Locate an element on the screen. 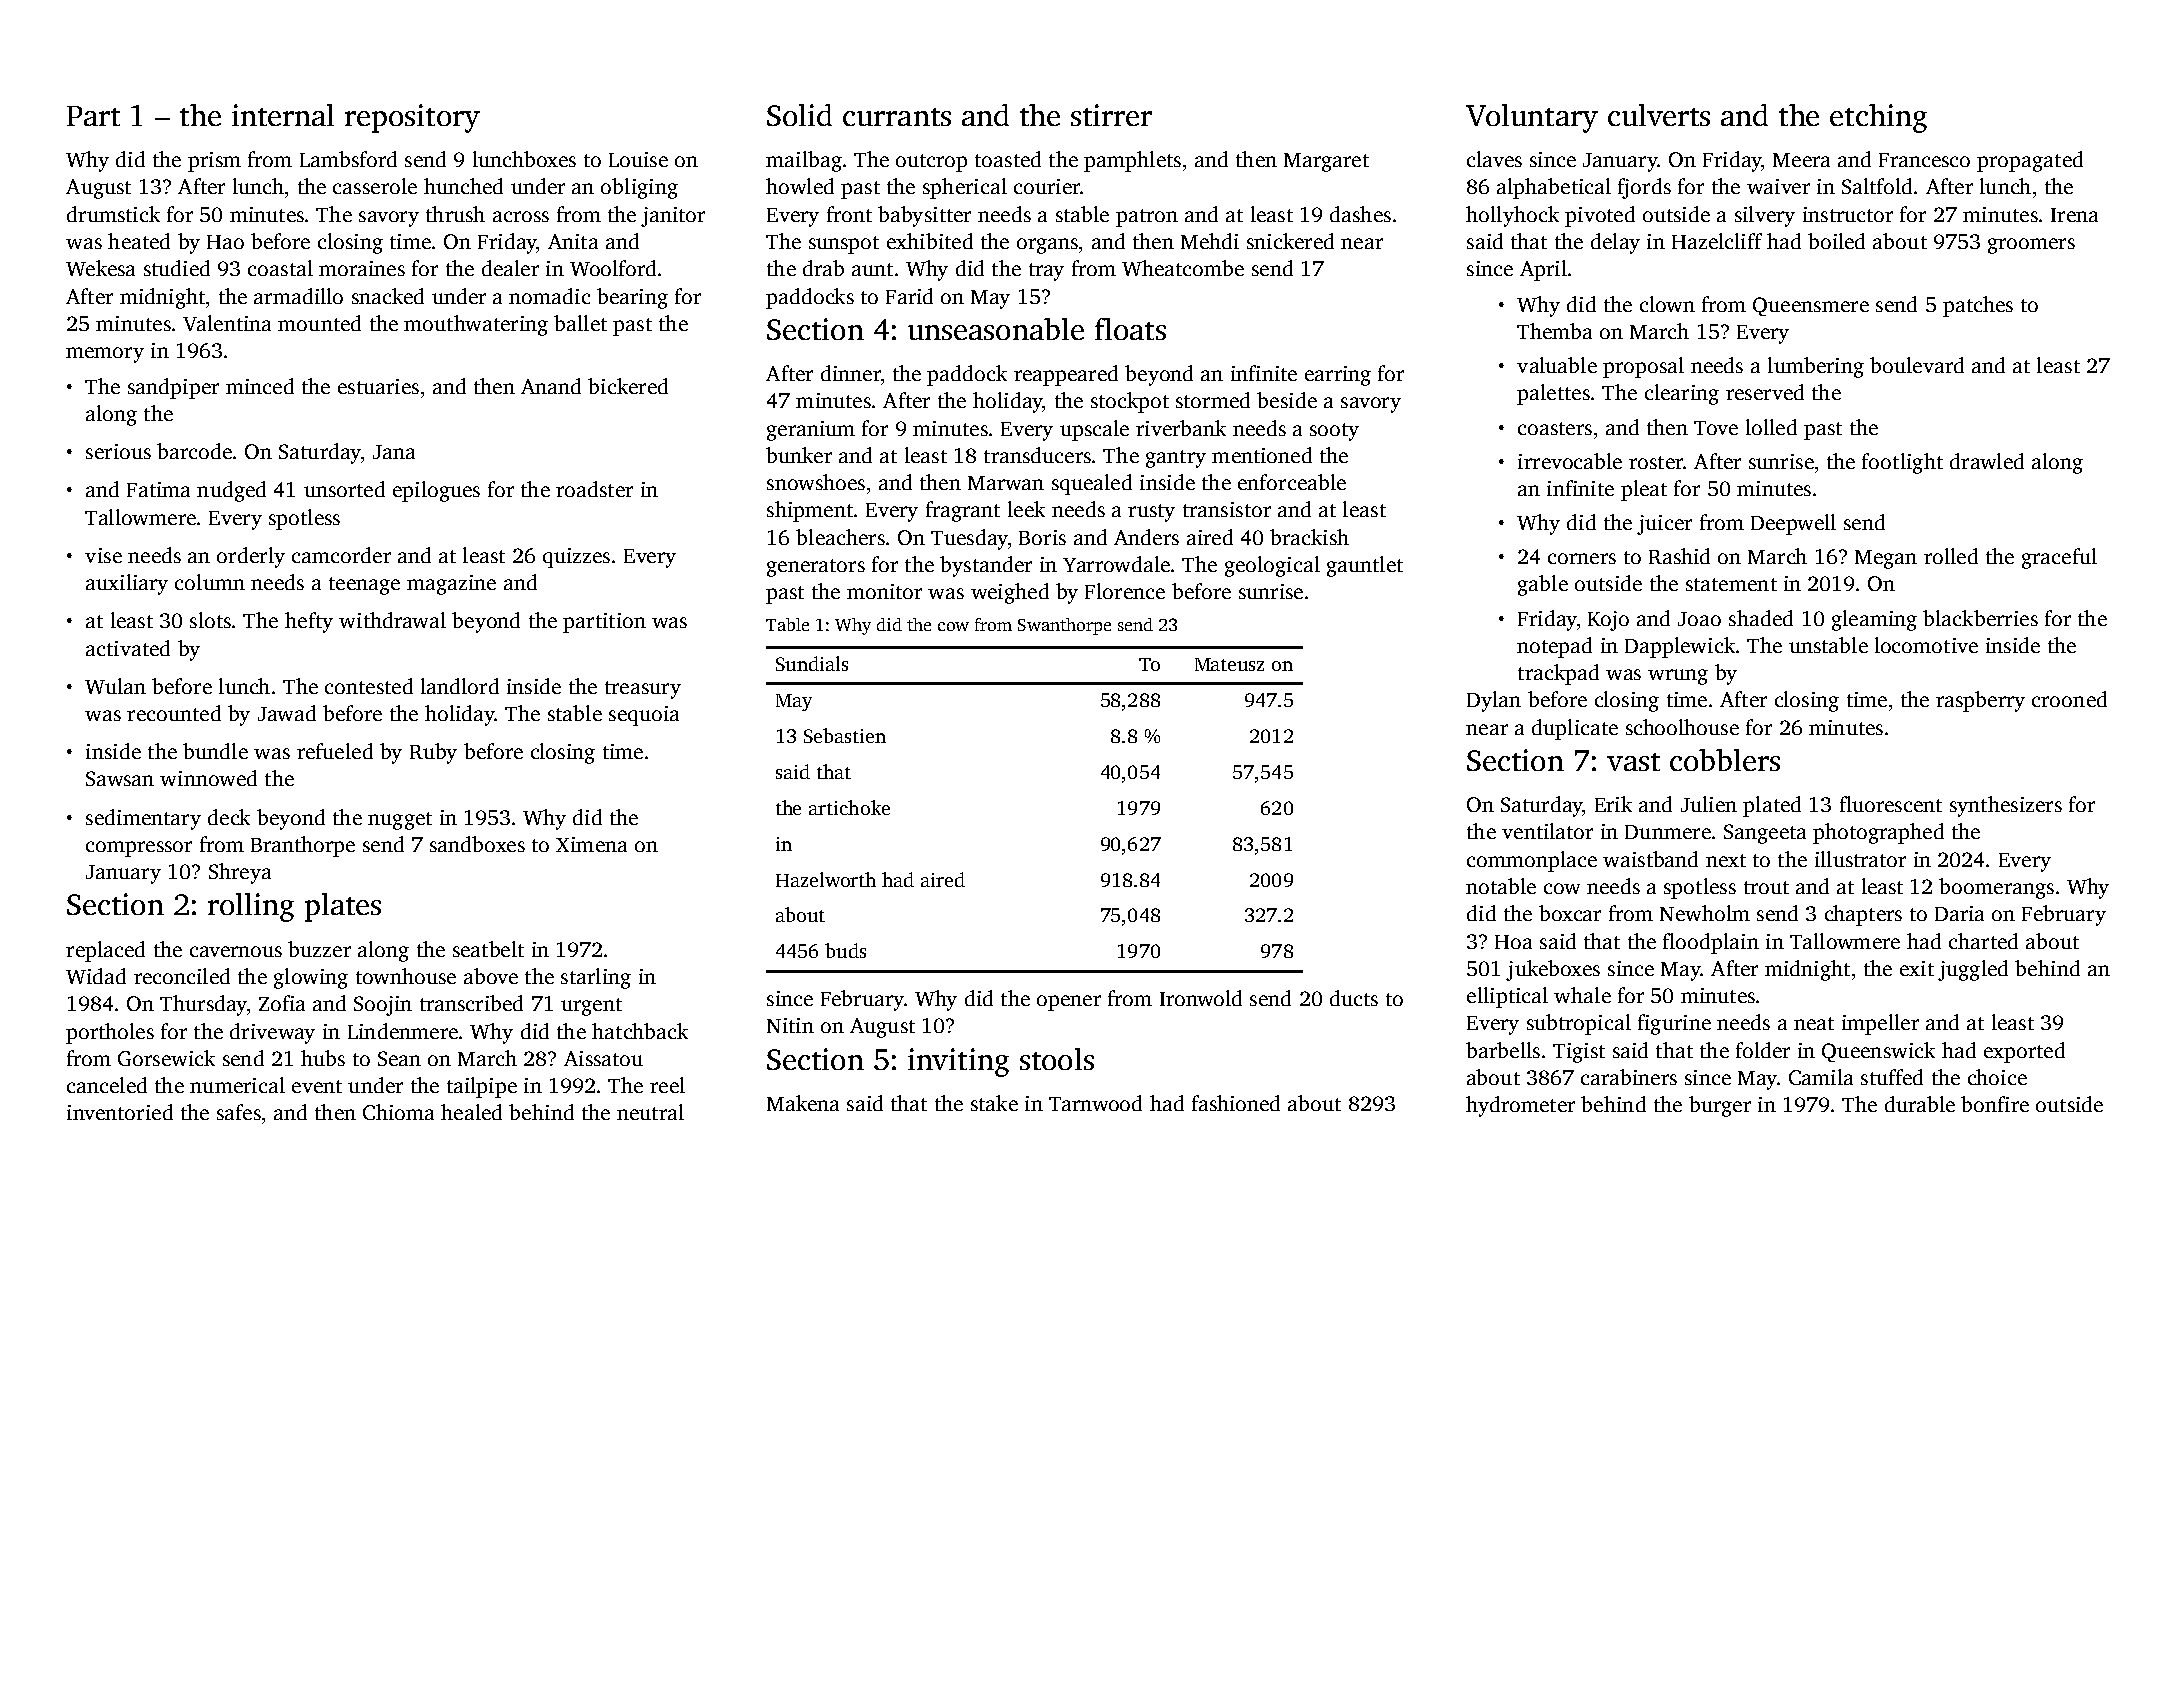 Image resolution: width=2178 pixels, height=1683 pixels. currants is located at coordinates (897, 117).
